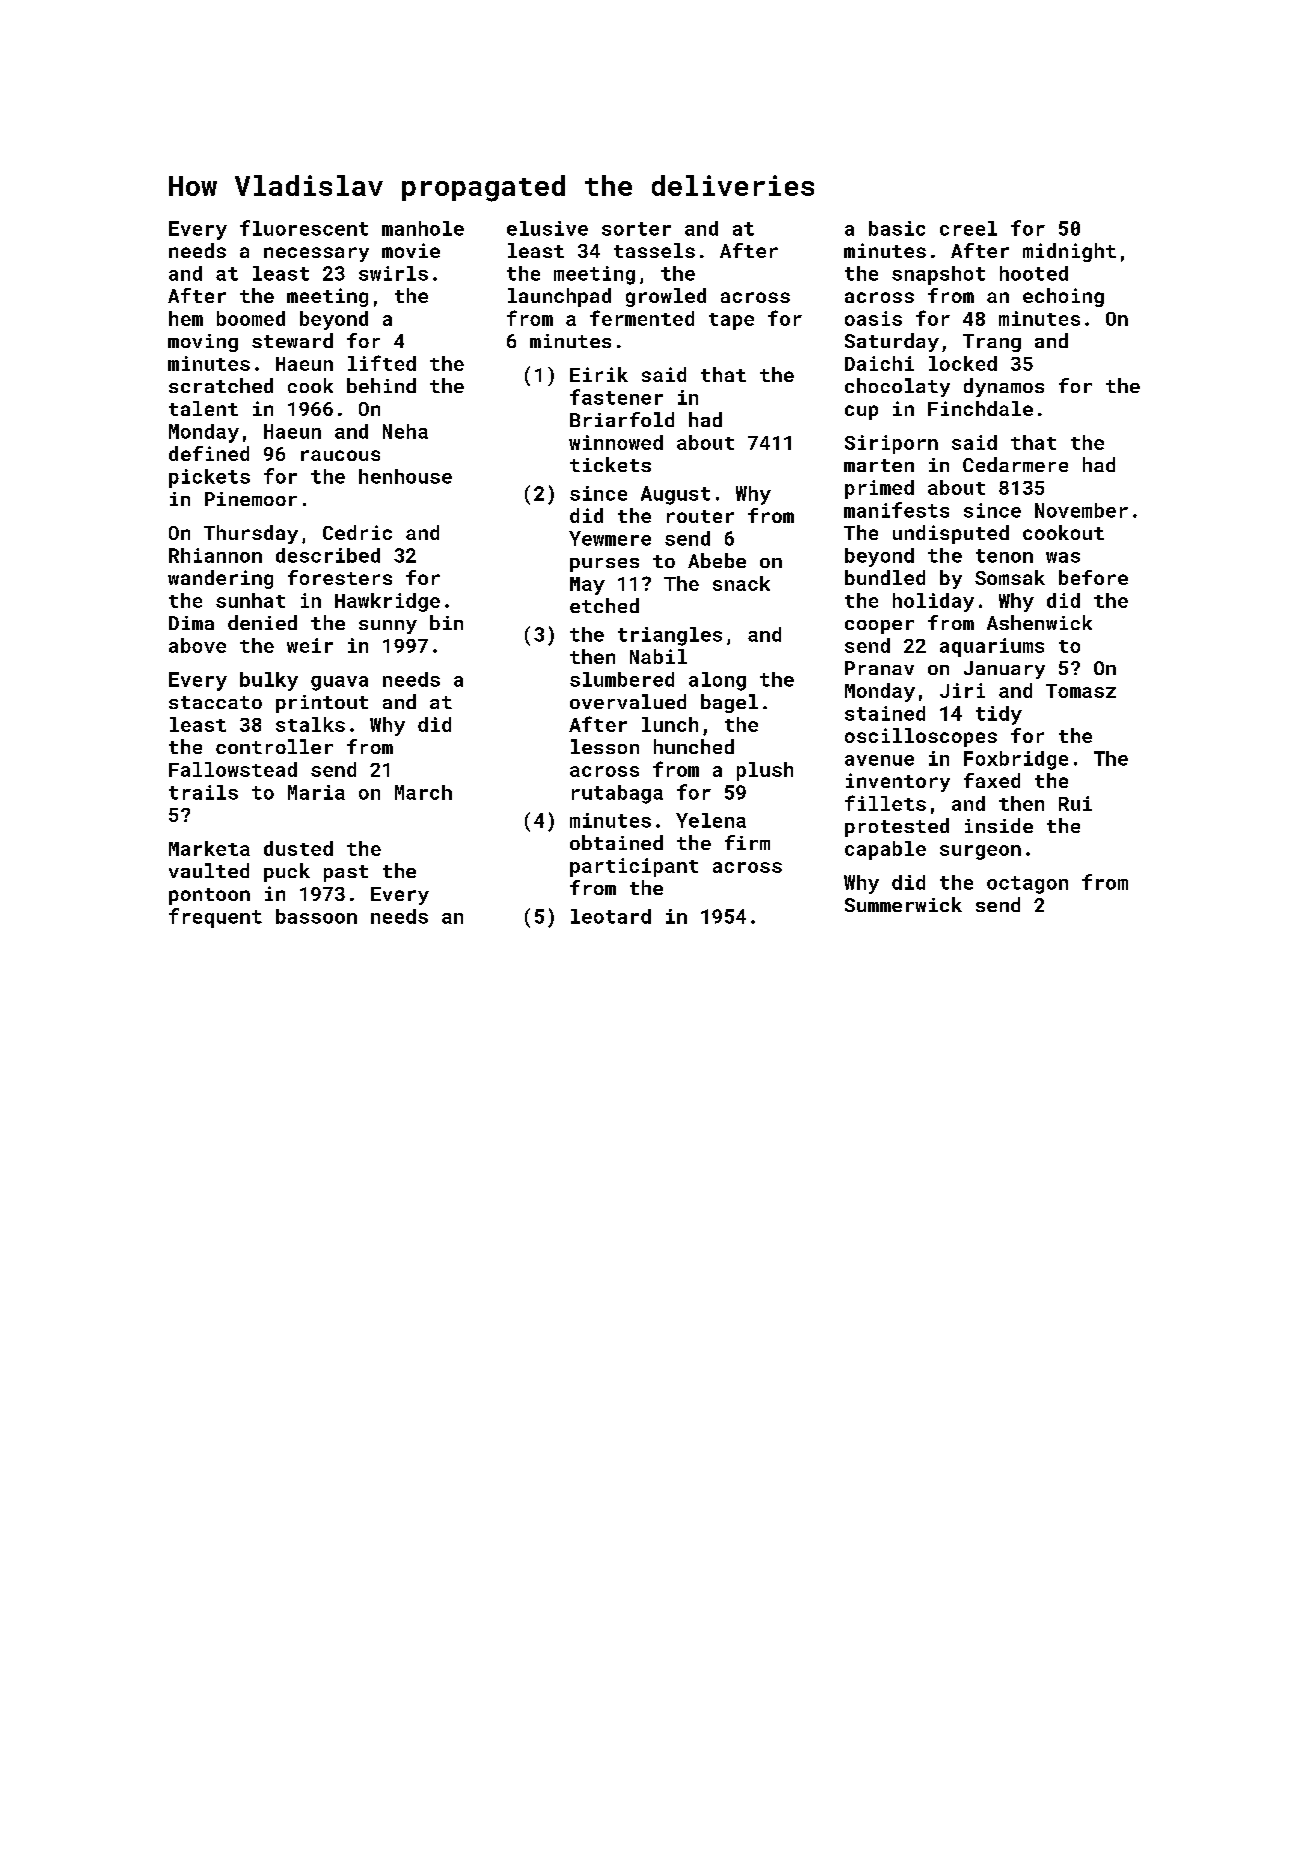 This document has height=1851, width=1309. Describe the element at coordinates (298, 848) in the document. I see `dusted` at that location.
